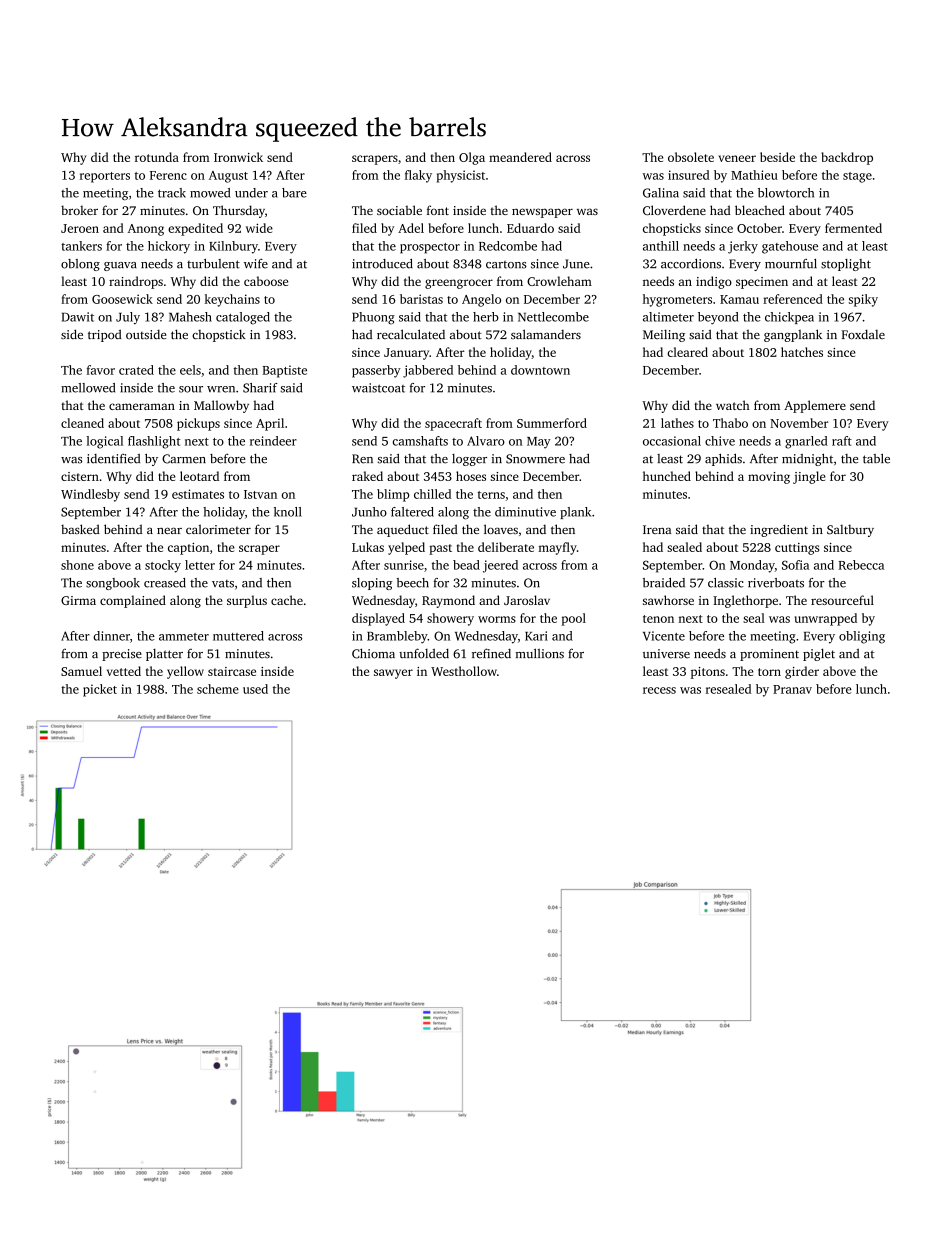 The height and width of the page is (1233, 952). I want to click on stage, so click(857, 177).
